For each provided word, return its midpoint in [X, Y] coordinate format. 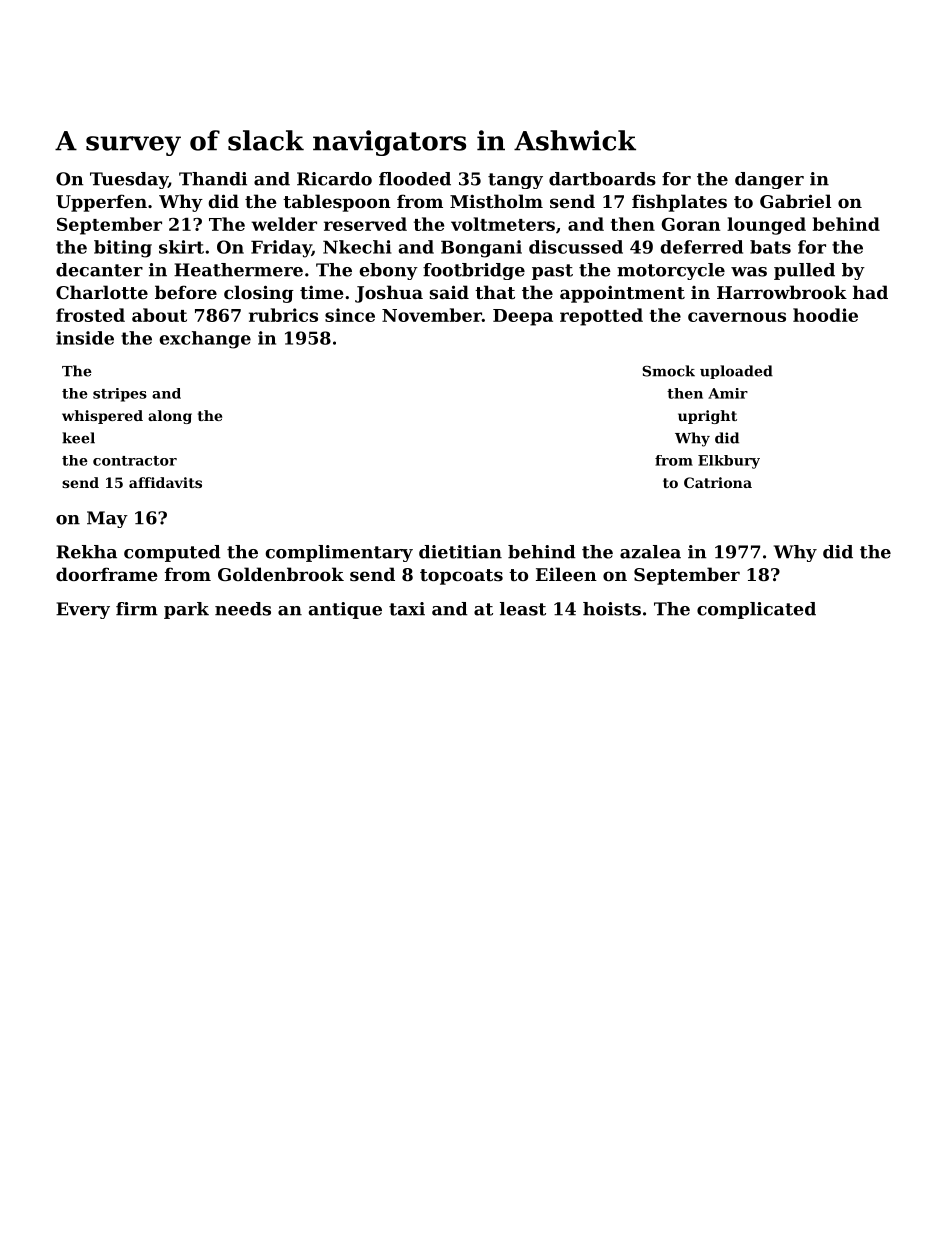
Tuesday [129, 180]
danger [769, 180]
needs [243, 609]
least [523, 609]
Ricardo [334, 179]
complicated [756, 610]
